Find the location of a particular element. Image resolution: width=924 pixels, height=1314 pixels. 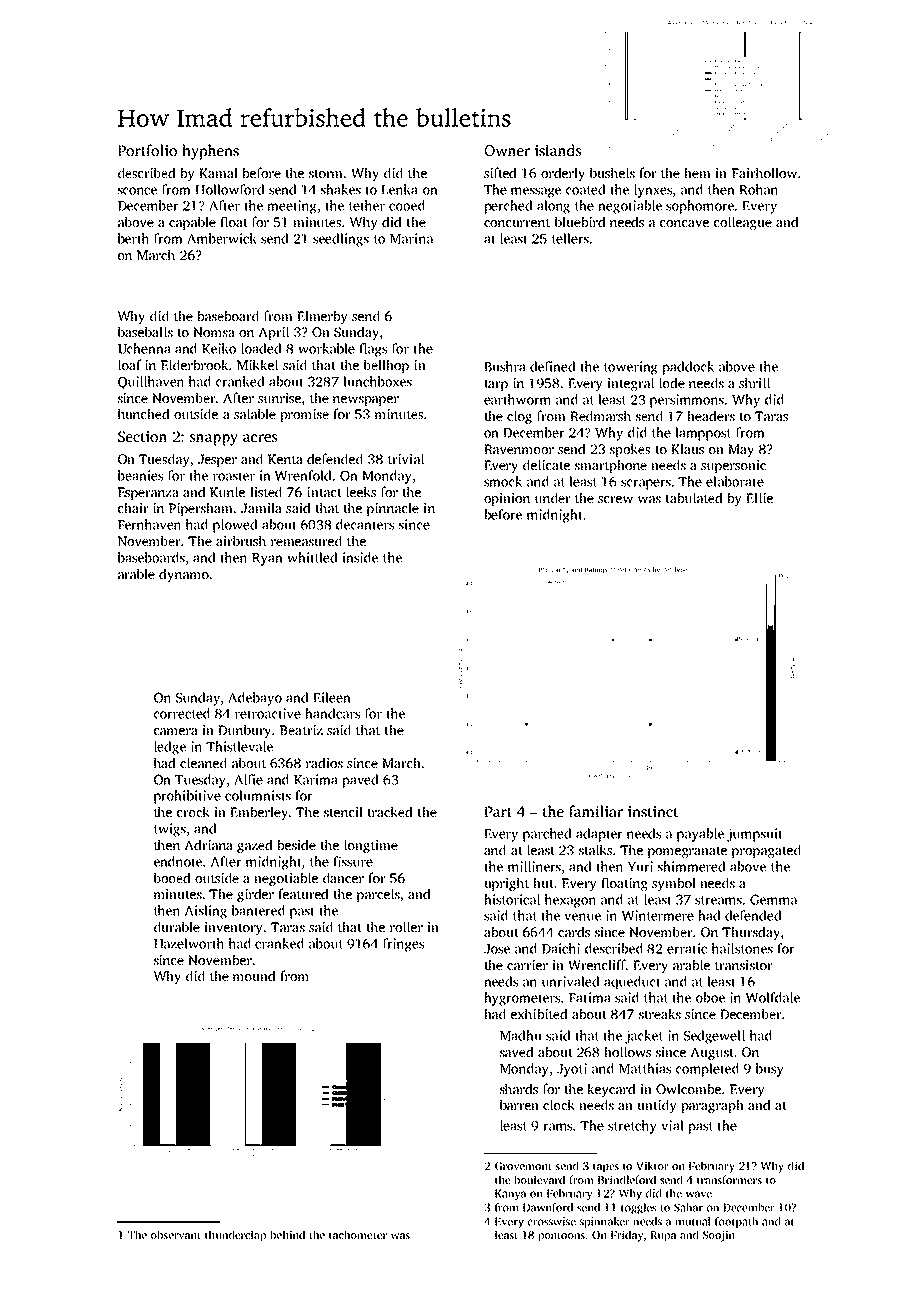

islands is located at coordinates (558, 150).
